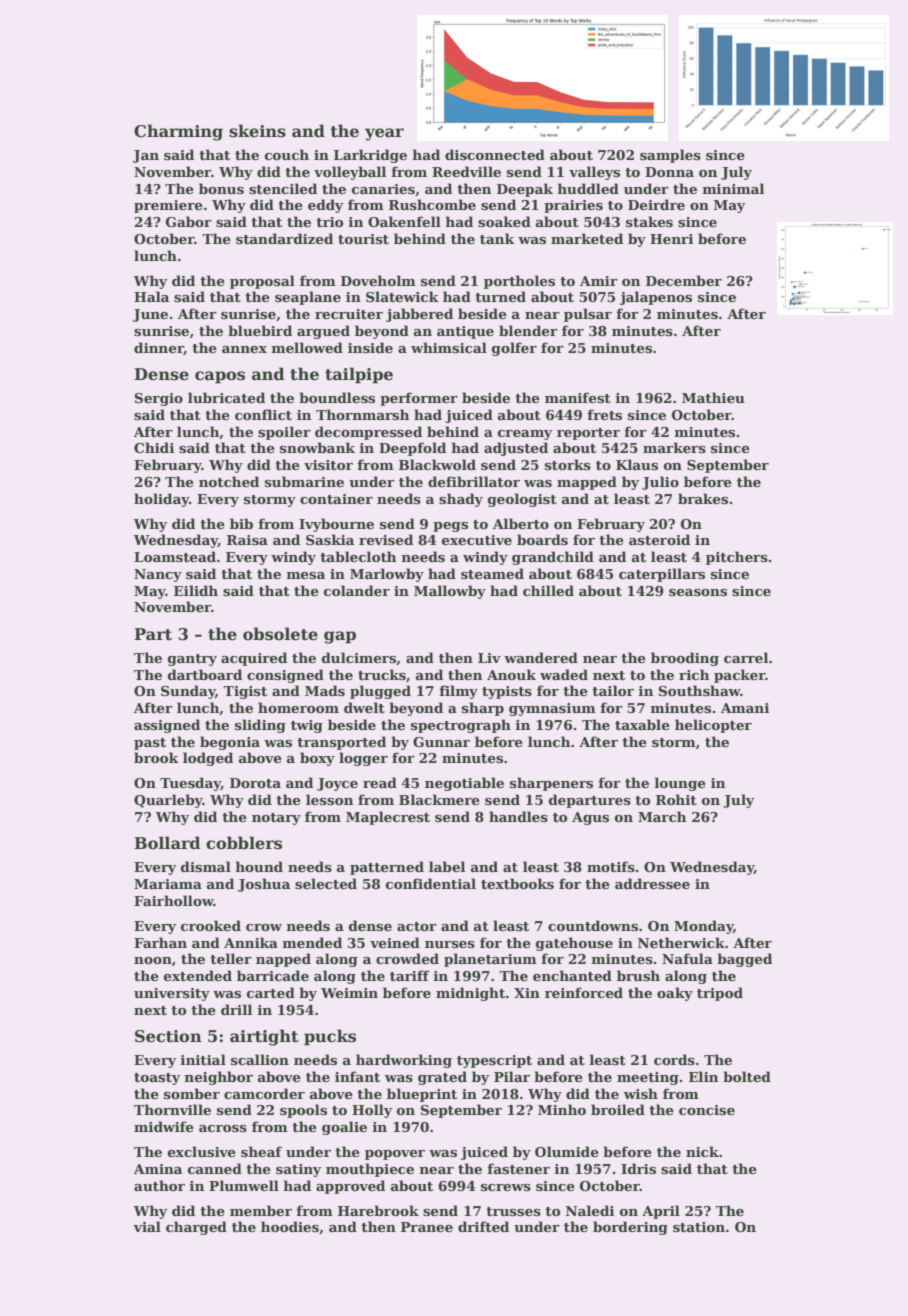 This screenshot has height=1316, width=908. I want to click on spoiler, so click(284, 433).
